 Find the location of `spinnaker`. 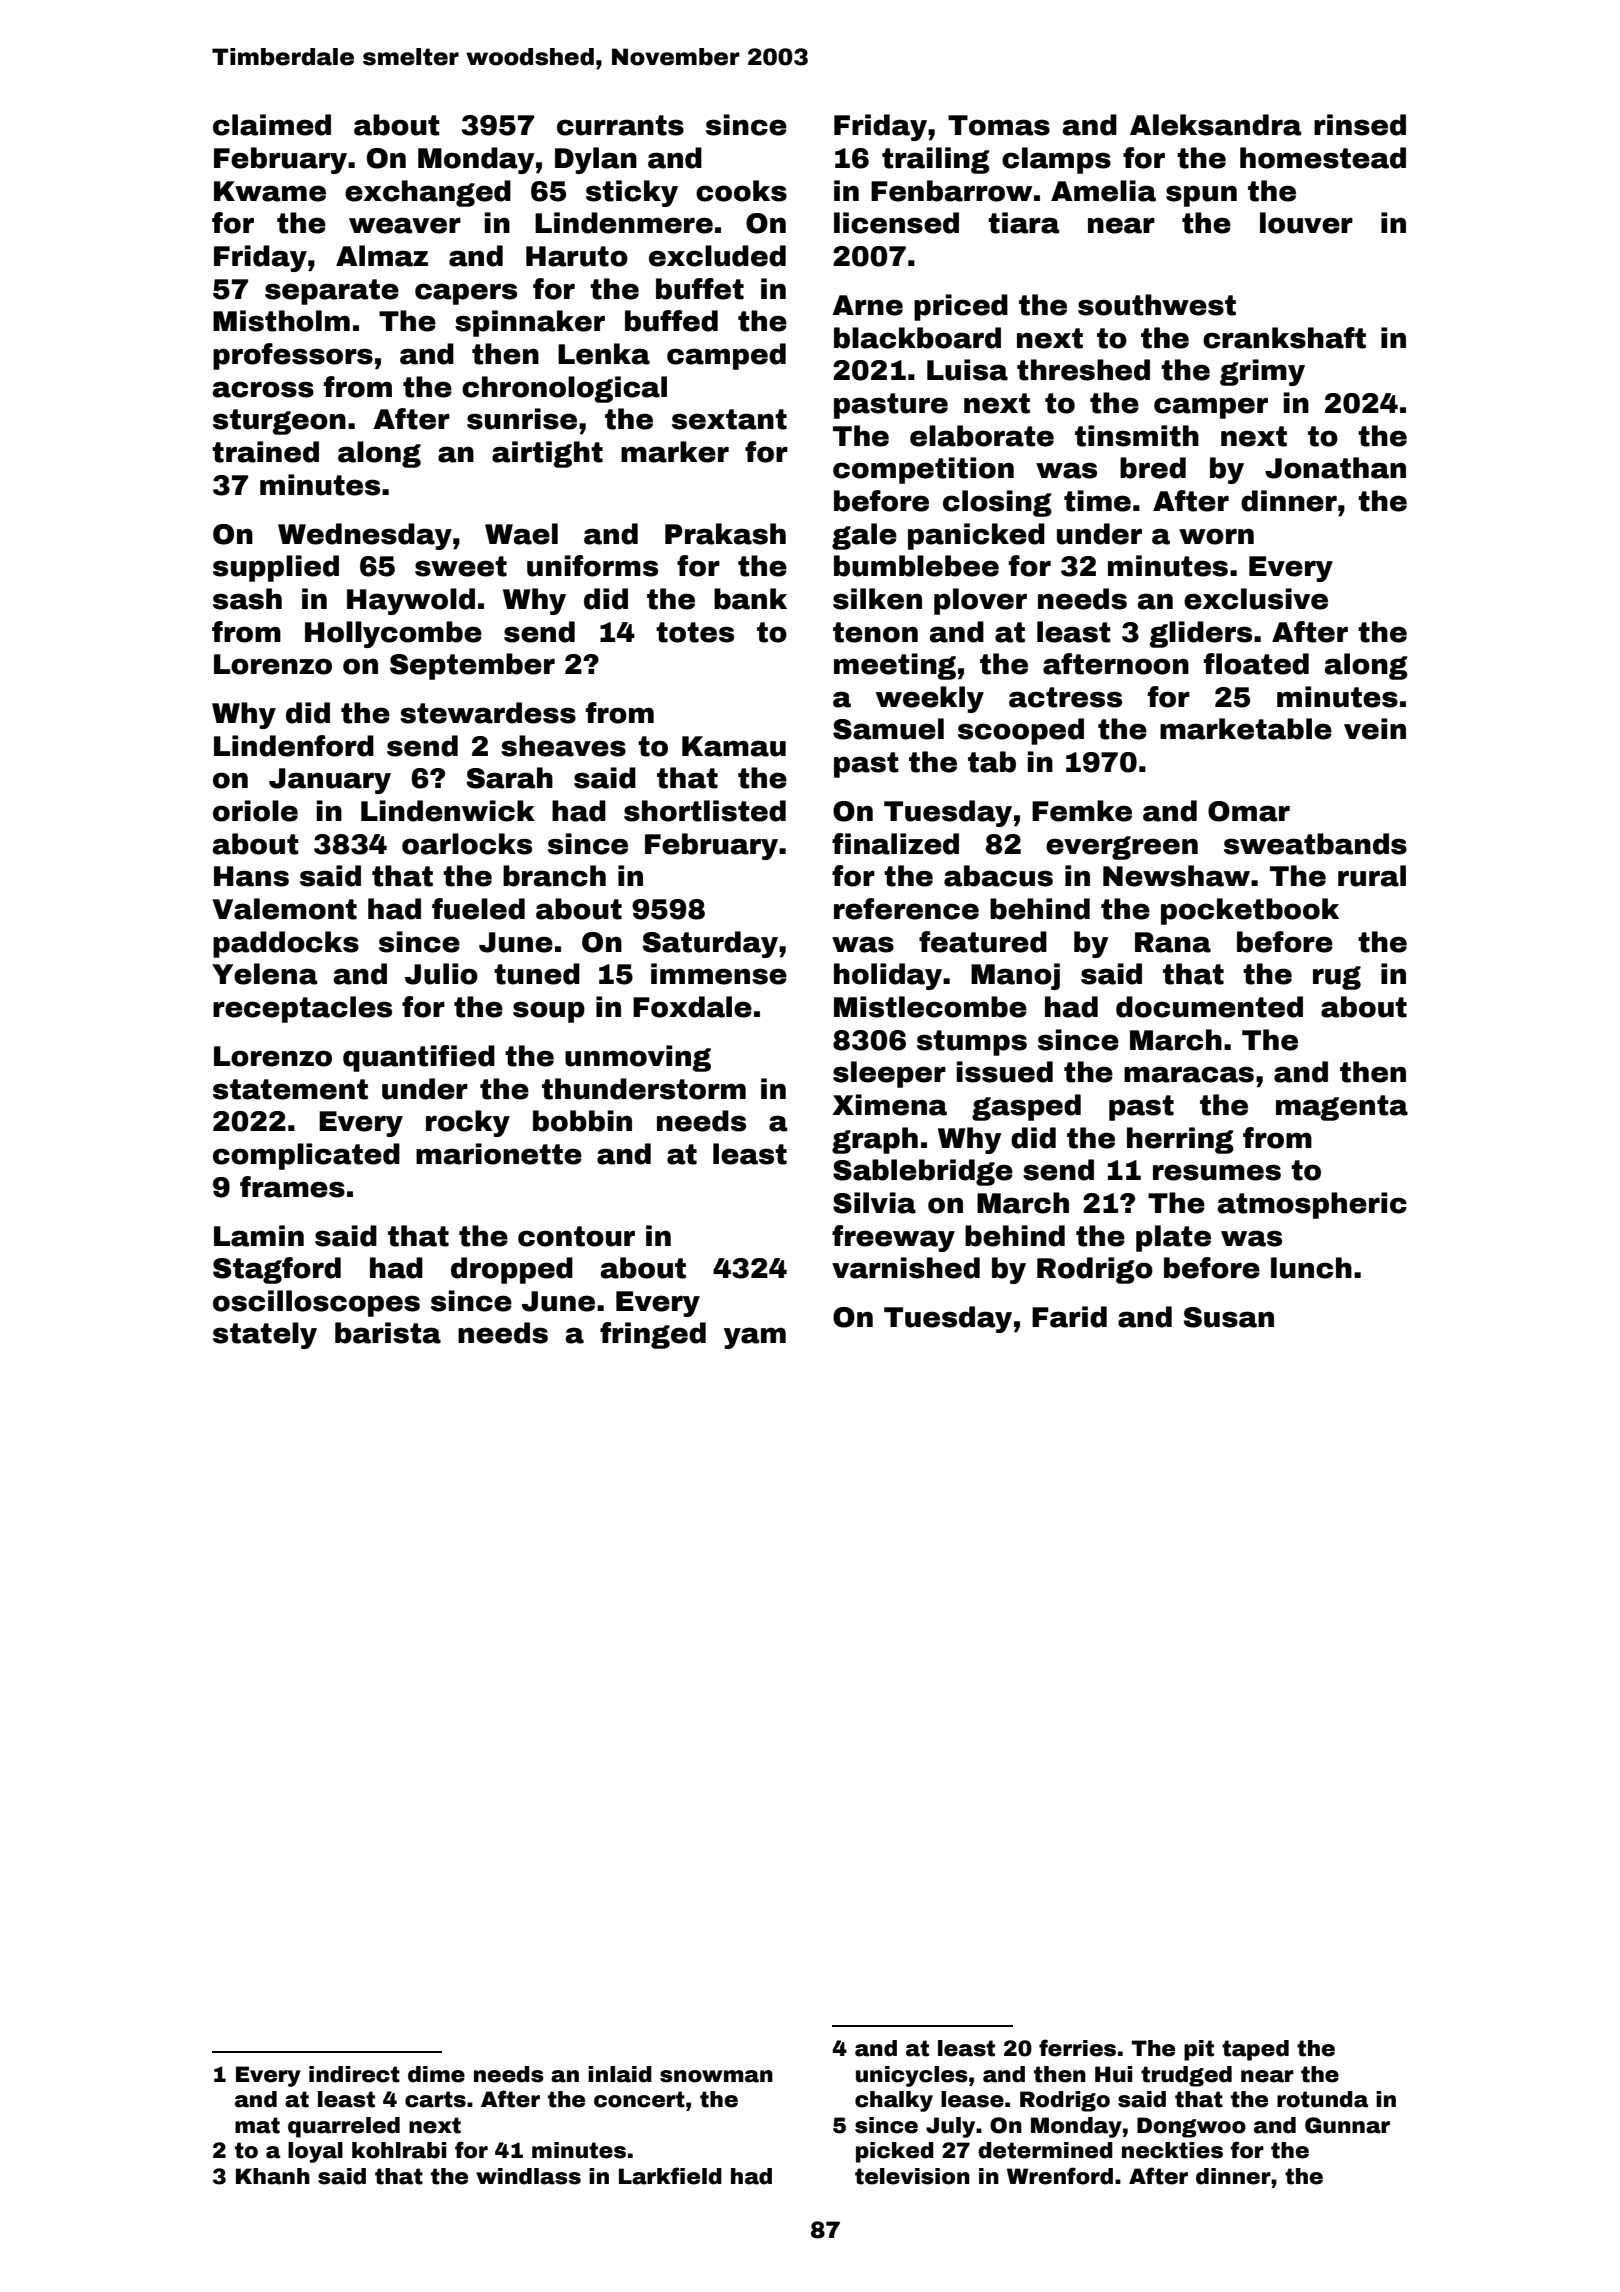

spinnaker is located at coordinates (530, 323).
